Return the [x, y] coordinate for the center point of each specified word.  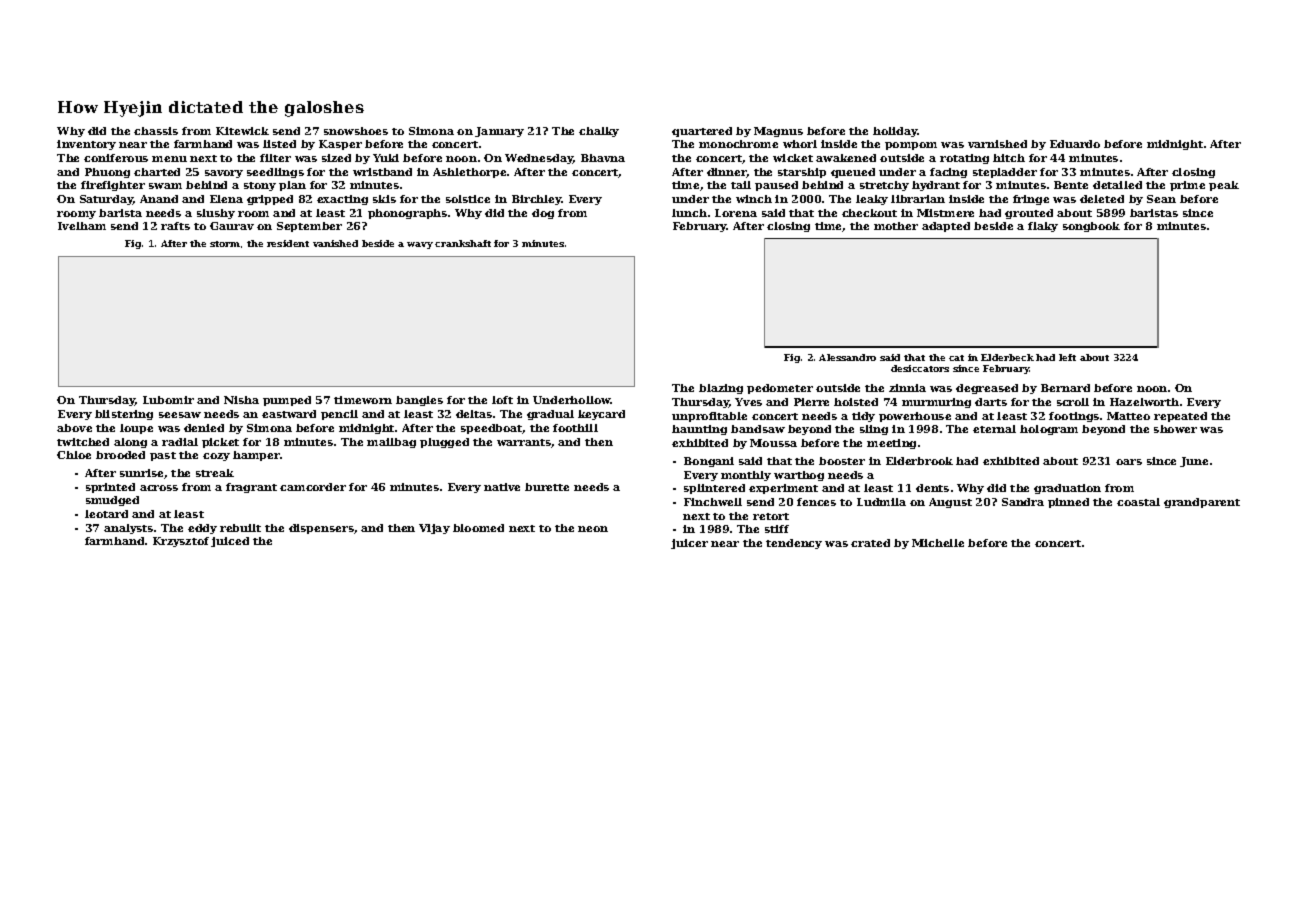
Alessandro [847, 357]
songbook [1091, 227]
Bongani [709, 462]
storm [225, 244]
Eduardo [1075, 144]
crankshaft [463, 243]
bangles [419, 401]
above [74, 428]
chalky [599, 132]
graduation [1067, 489]
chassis [156, 131]
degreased [987, 389]
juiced [230, 542]
